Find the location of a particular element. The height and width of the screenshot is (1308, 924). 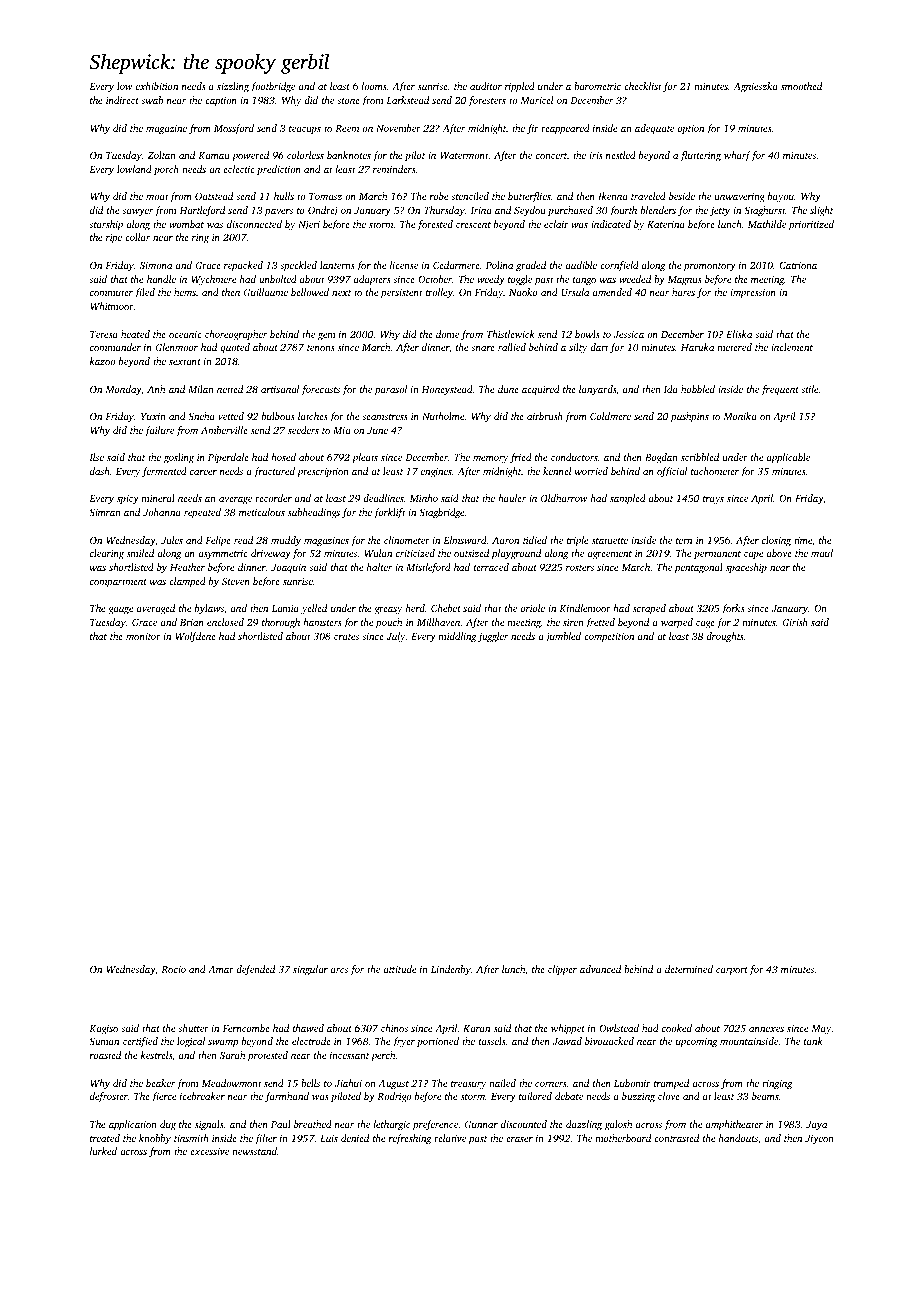

Agnieszka is located at coordinates (755, 87).
